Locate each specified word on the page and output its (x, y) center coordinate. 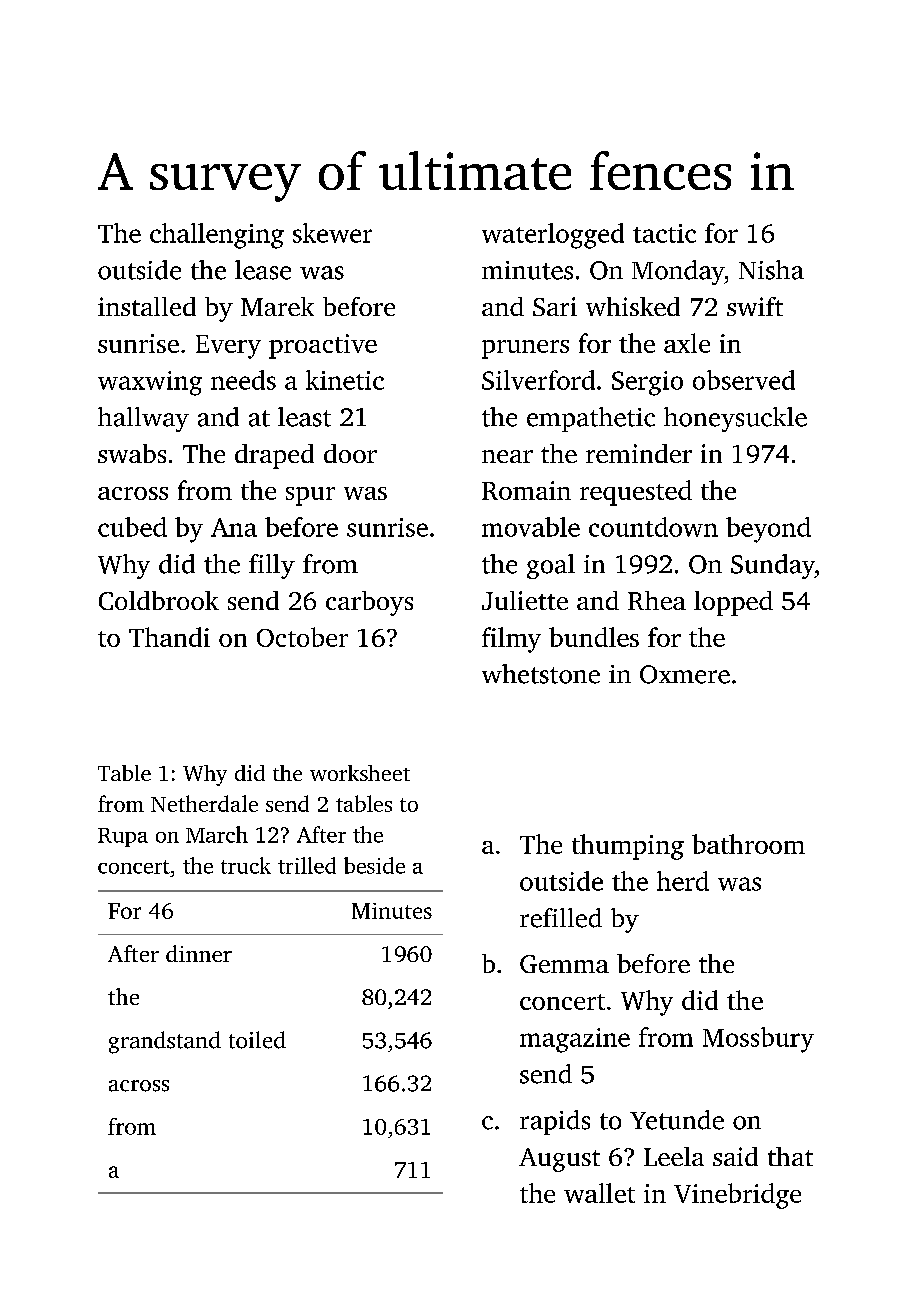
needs (243, 380)
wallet (599, 1193)
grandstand (165, 1042)
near (507, 456)
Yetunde (677, 1120)
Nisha (771, 270)
